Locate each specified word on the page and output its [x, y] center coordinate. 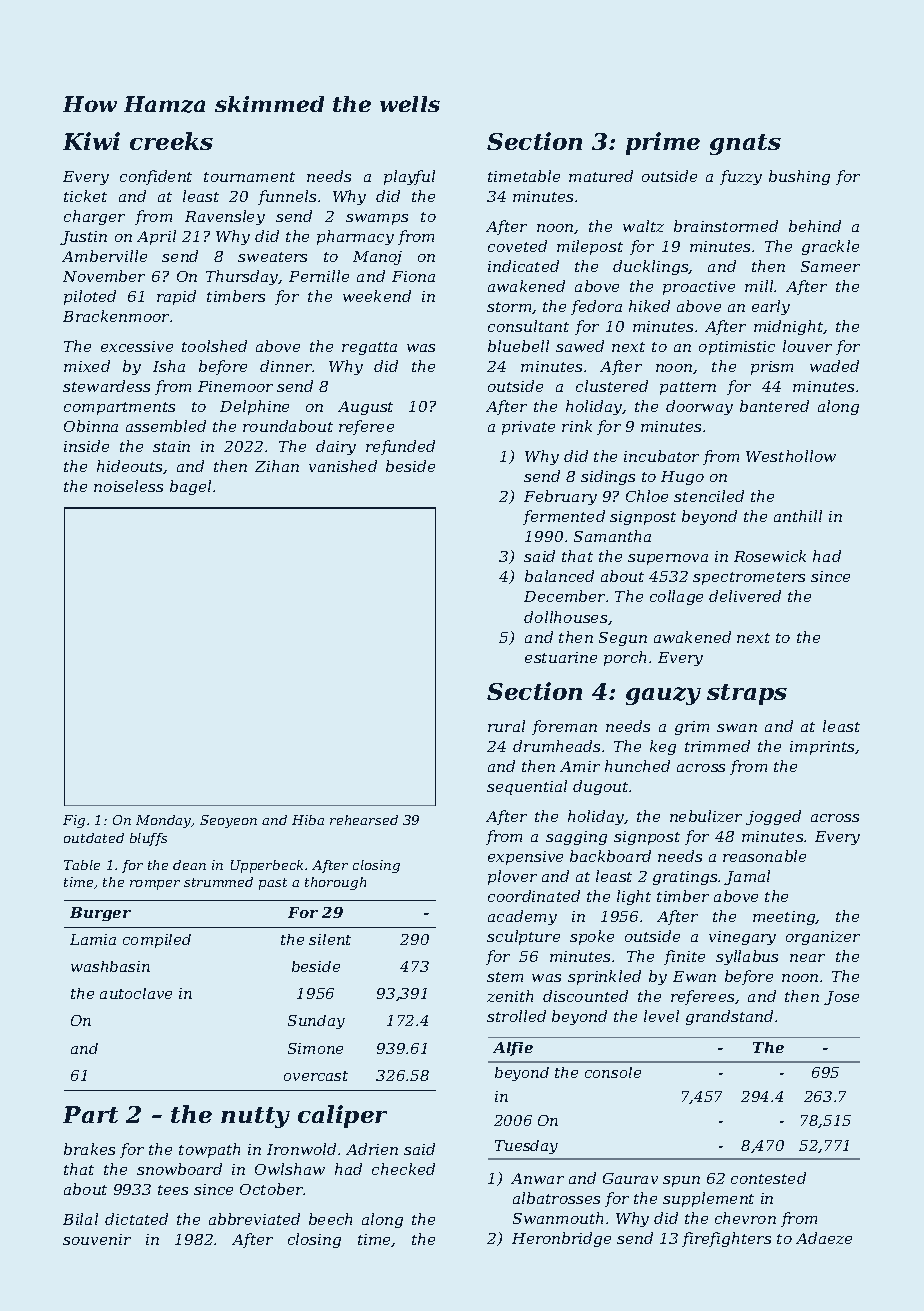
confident [156, 177]
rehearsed [364, 820]
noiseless [128, 486]
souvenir [97, 1239]
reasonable [764, 856]
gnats [745, 144]
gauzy [663, 696]
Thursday [242, 277]
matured [601, 176]
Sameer [830, 266]
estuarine [561, 657]
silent [330, 939]
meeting [784, 918]
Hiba [308, 820]
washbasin [110, 966]
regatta [369, 348]
